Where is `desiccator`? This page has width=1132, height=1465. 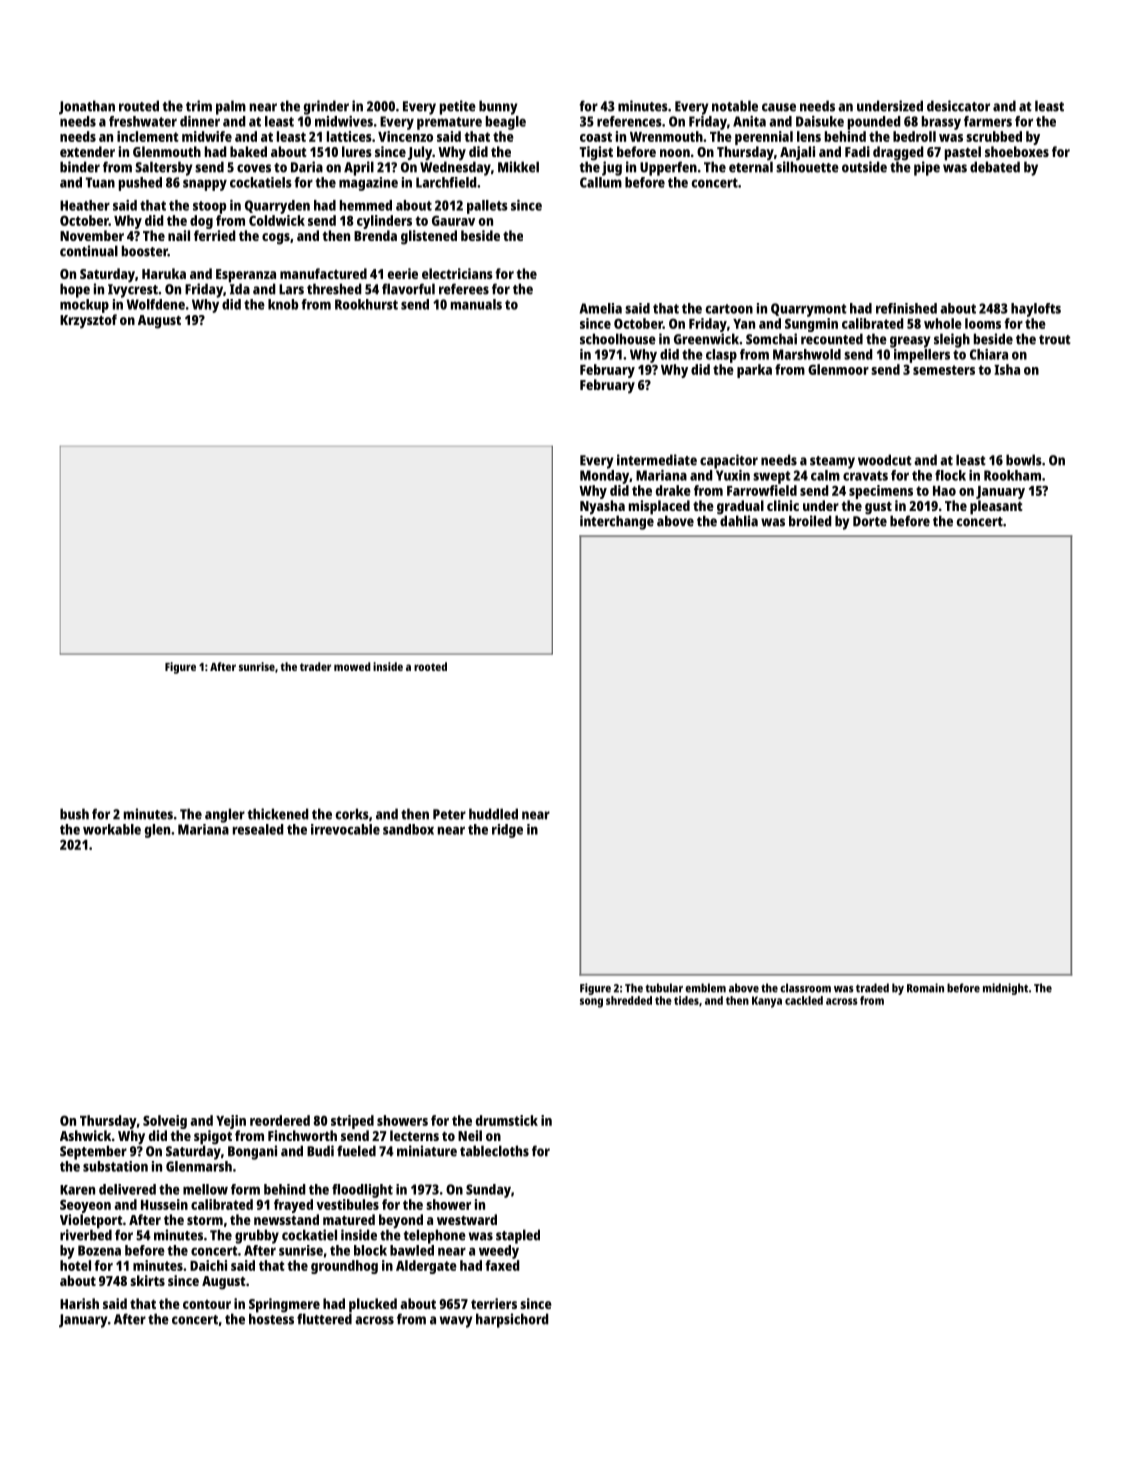 desiccator is located at coordinates (958, 106).
